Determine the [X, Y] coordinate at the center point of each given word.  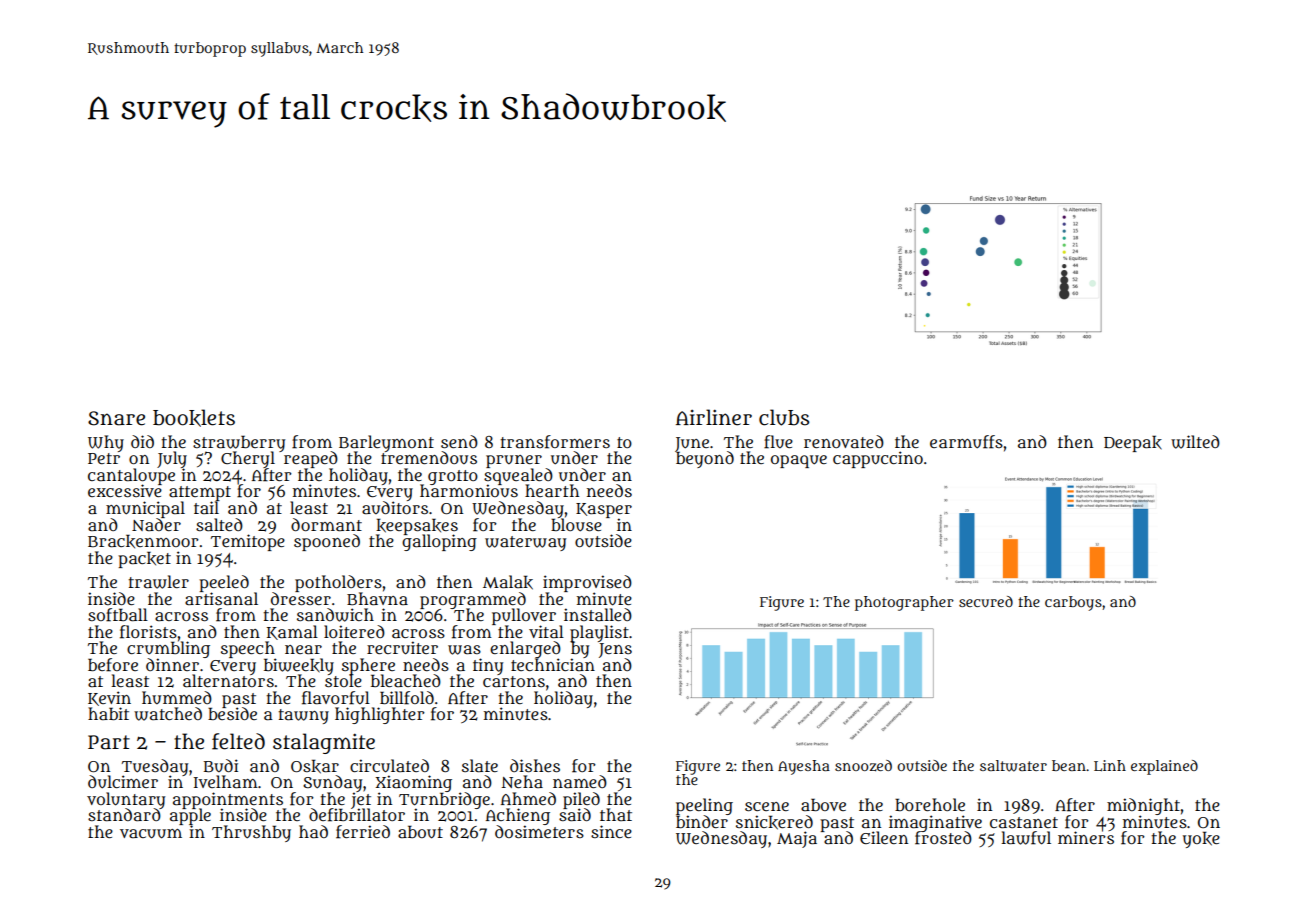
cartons [514, 681]
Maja [797, 839]
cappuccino [878, 459]
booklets [194, 418]
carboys [1073, 603]
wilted [1195, 442]
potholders [338, 583]
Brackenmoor [143, 541]
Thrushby [251, 833]
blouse [576, 525]
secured [986, 601]
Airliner [714, 417]
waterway [525, 543]
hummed [177, 697]
